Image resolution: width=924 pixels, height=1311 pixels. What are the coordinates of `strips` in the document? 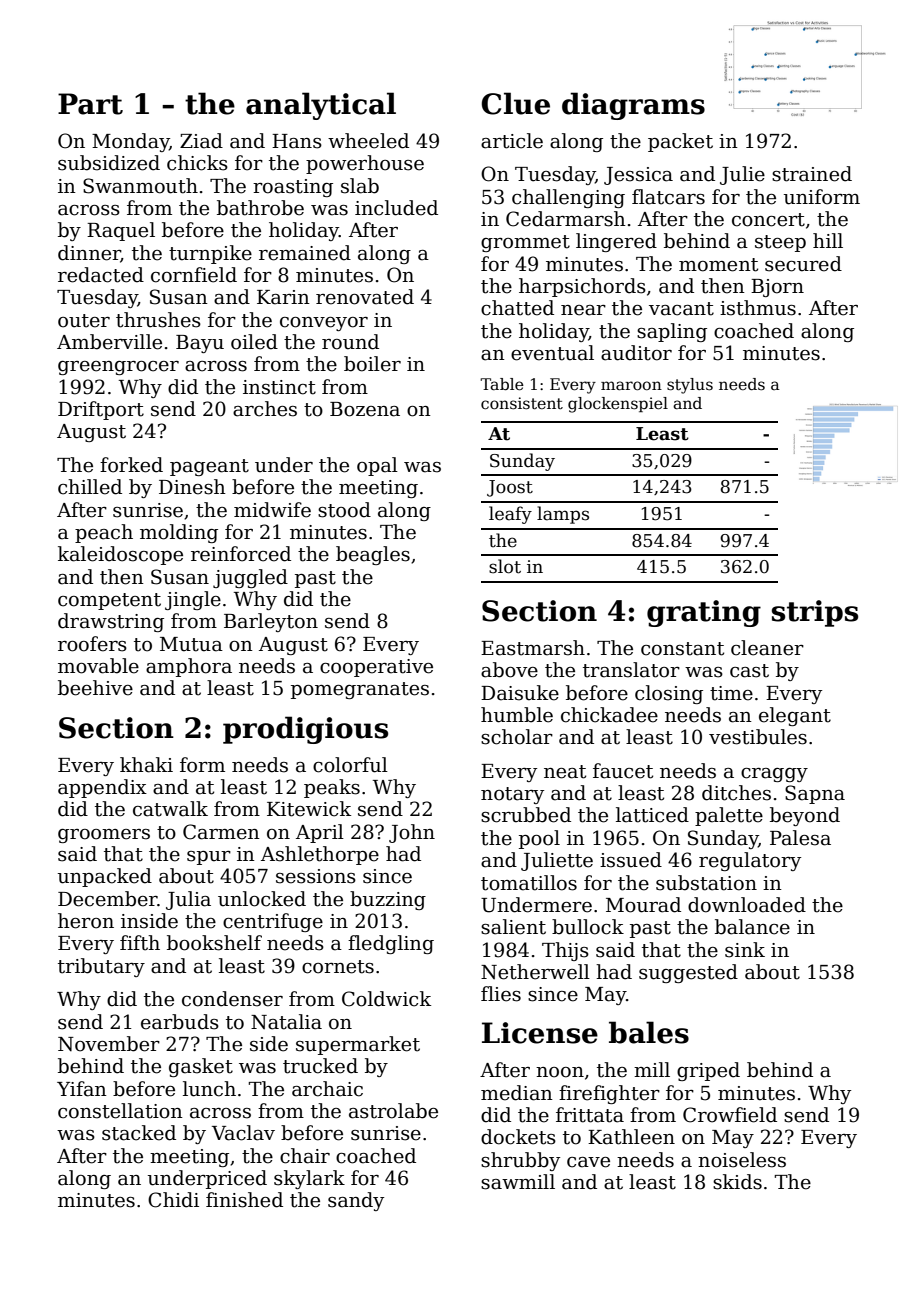 It's located at (815, 613).
